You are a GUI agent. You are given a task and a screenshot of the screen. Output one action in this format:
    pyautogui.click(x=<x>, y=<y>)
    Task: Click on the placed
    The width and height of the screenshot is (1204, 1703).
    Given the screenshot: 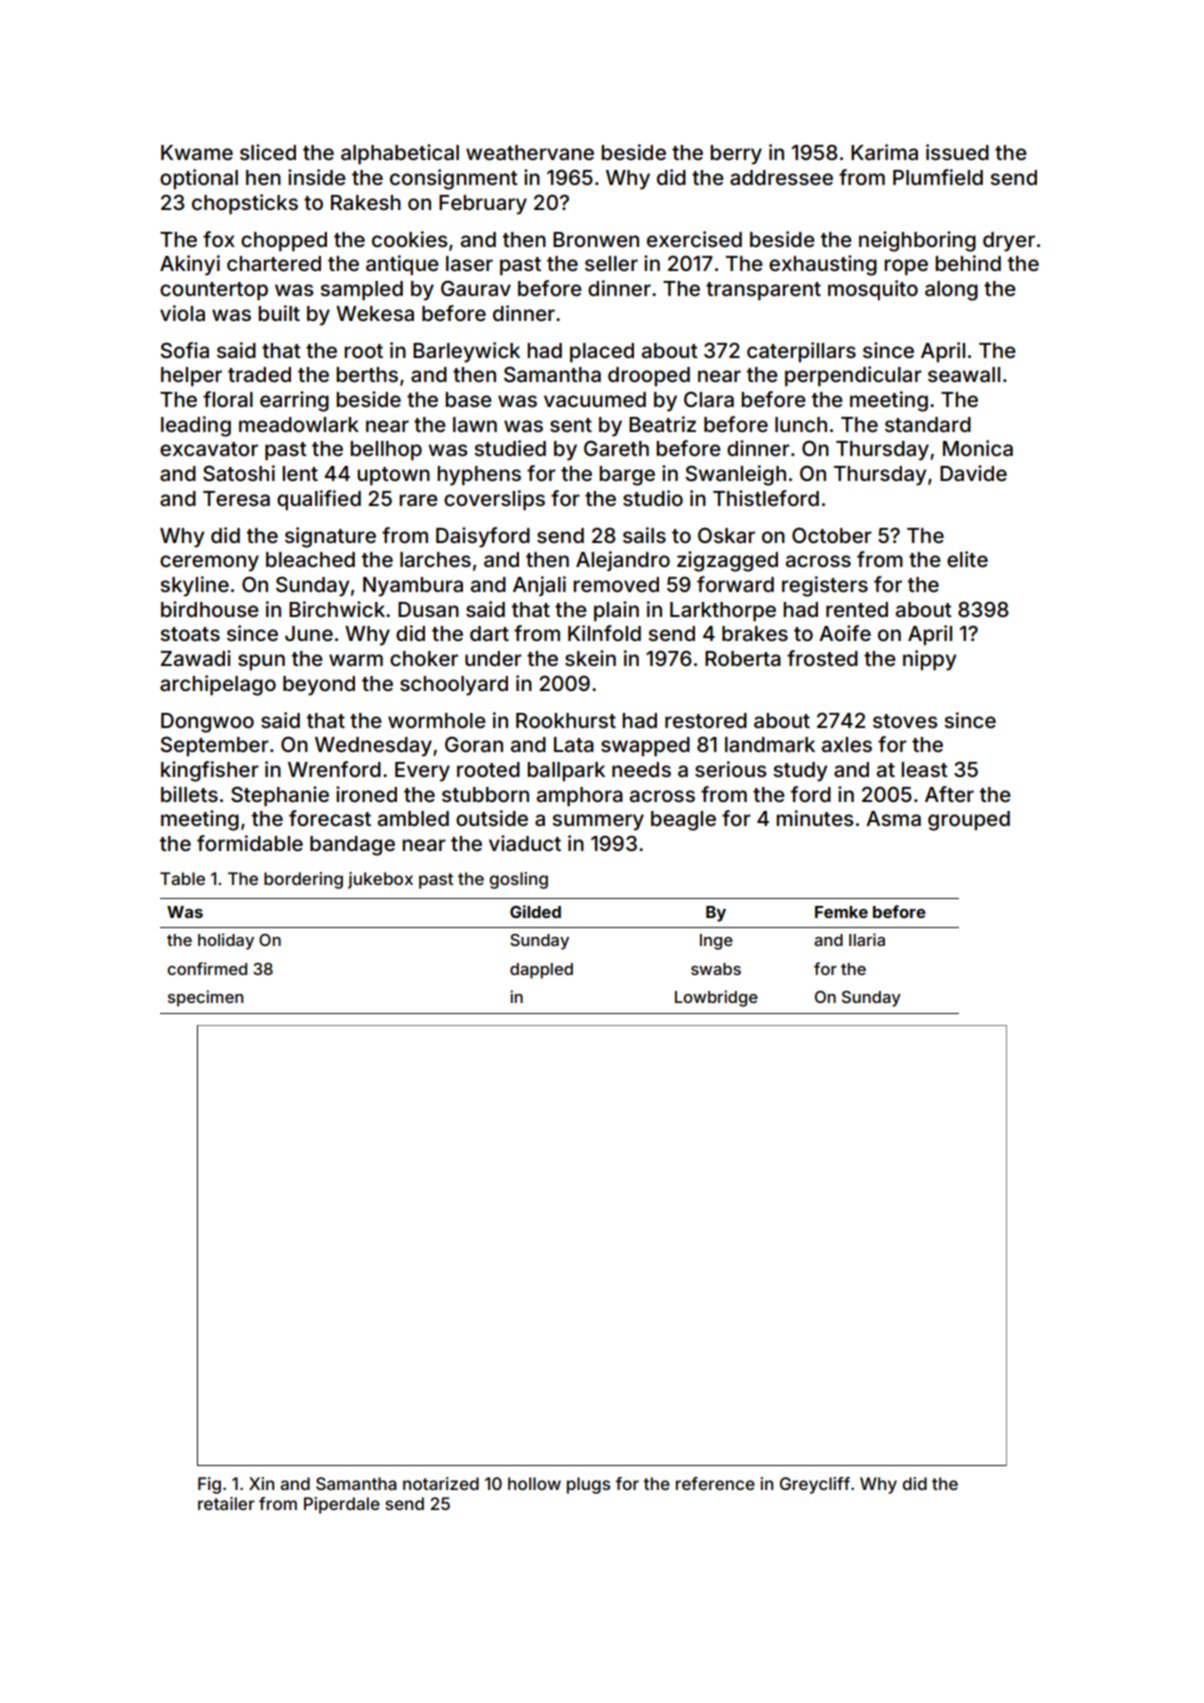 What is the action you would take?
    pyautogui.click(x=602, y=353)
